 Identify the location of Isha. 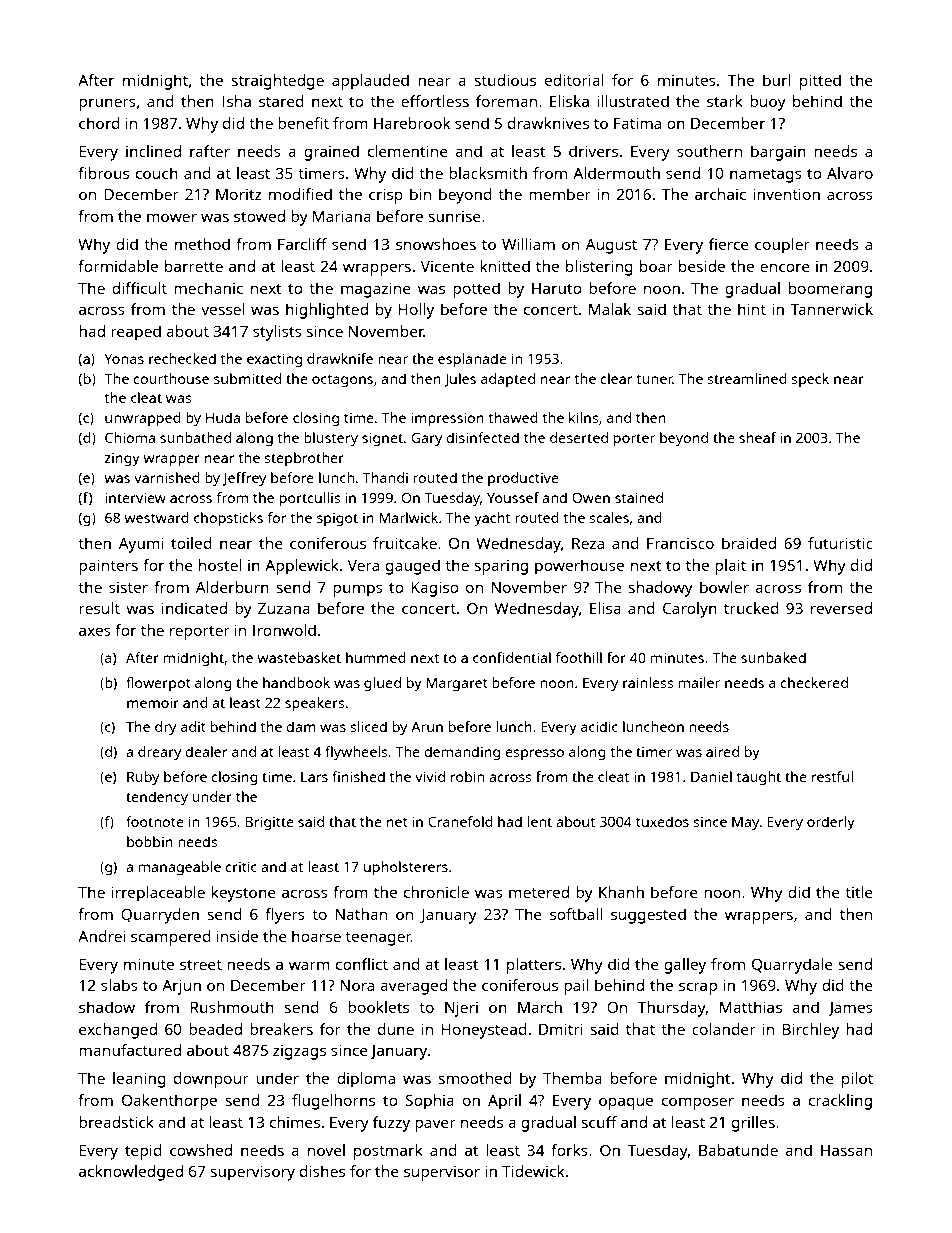
(237, 101).
